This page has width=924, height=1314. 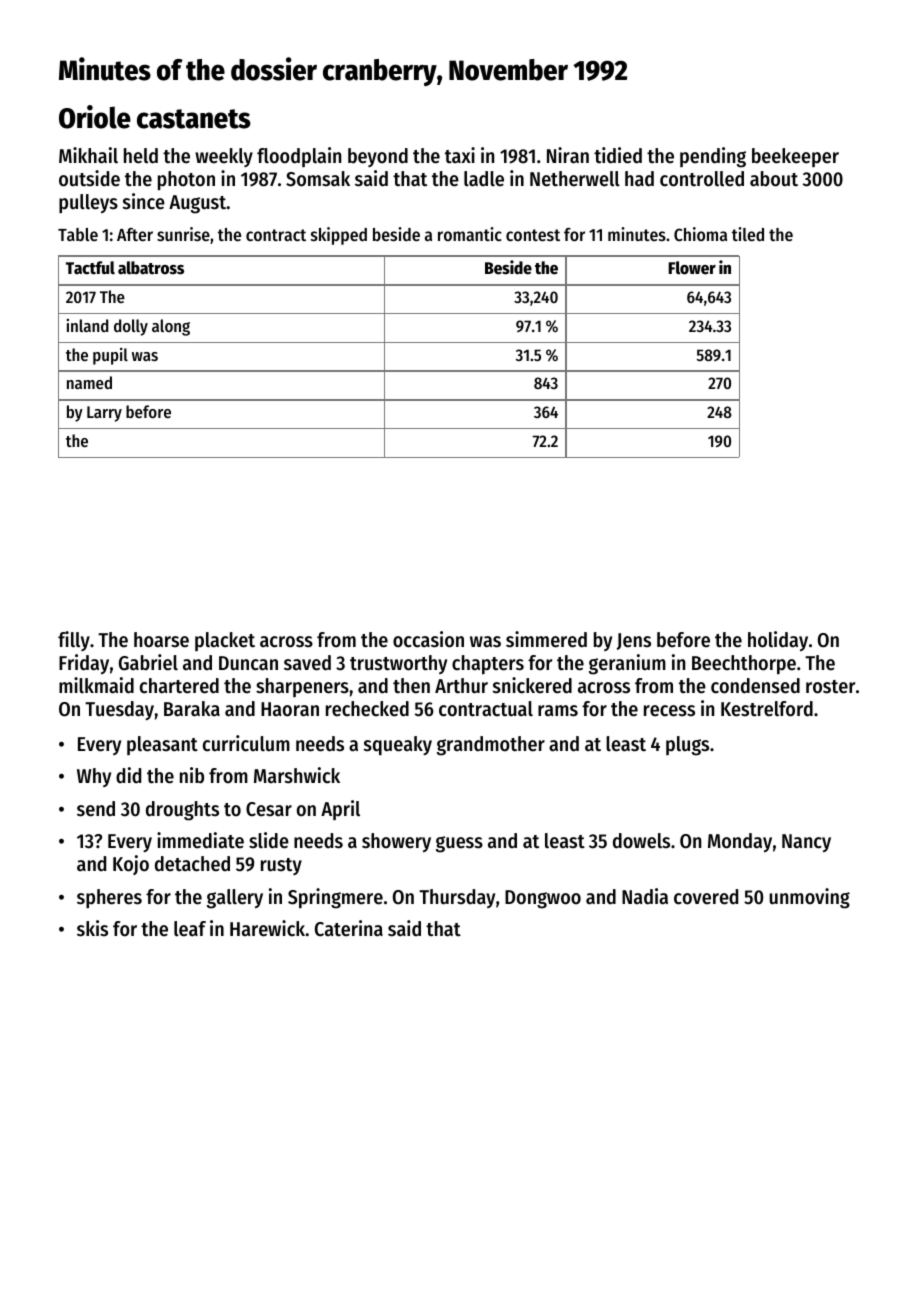 What do you see at coordinates (713, 157) in the page?
I see `pending` at bounding box center [713, 157].
